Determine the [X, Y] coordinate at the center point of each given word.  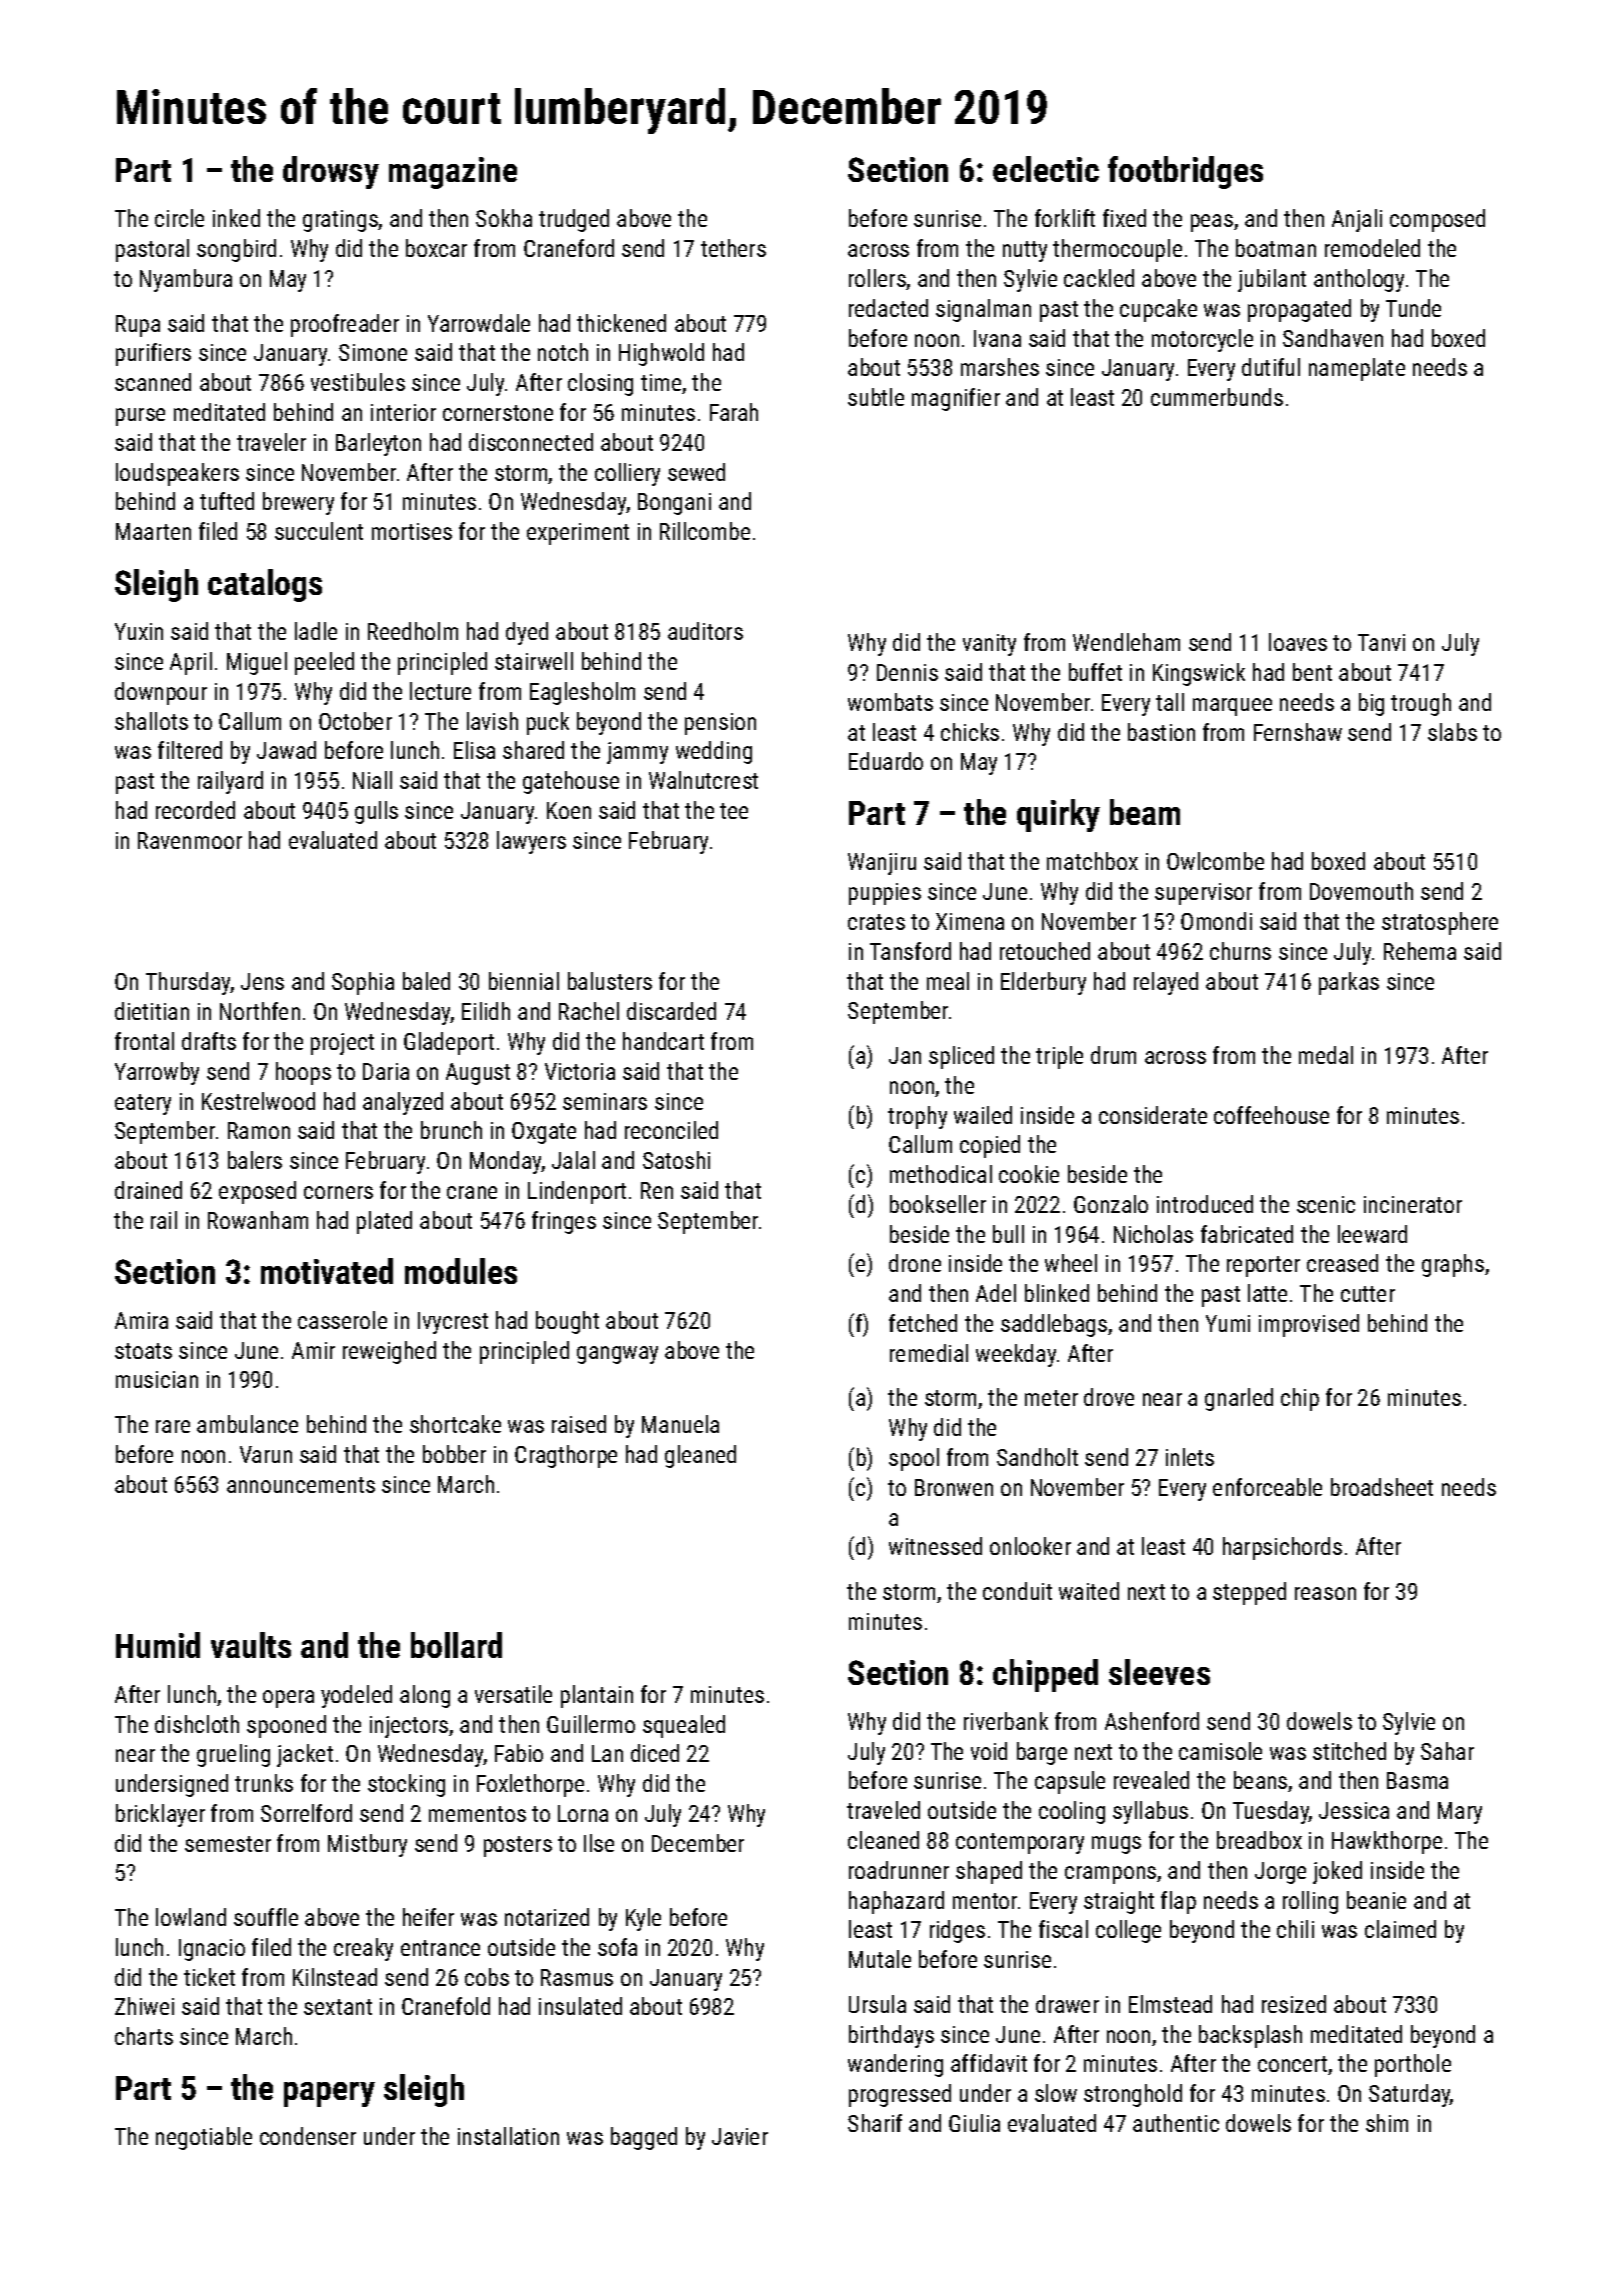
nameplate [1357, 369]
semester [228, 1844]
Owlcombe [1215, 861]
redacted [888, 308]
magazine [453, 173]
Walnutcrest [703, 780]
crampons [1110, 1875]
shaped [989, 1872]
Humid [158, 1645]
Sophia [363, 983]
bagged [644, 2138]
